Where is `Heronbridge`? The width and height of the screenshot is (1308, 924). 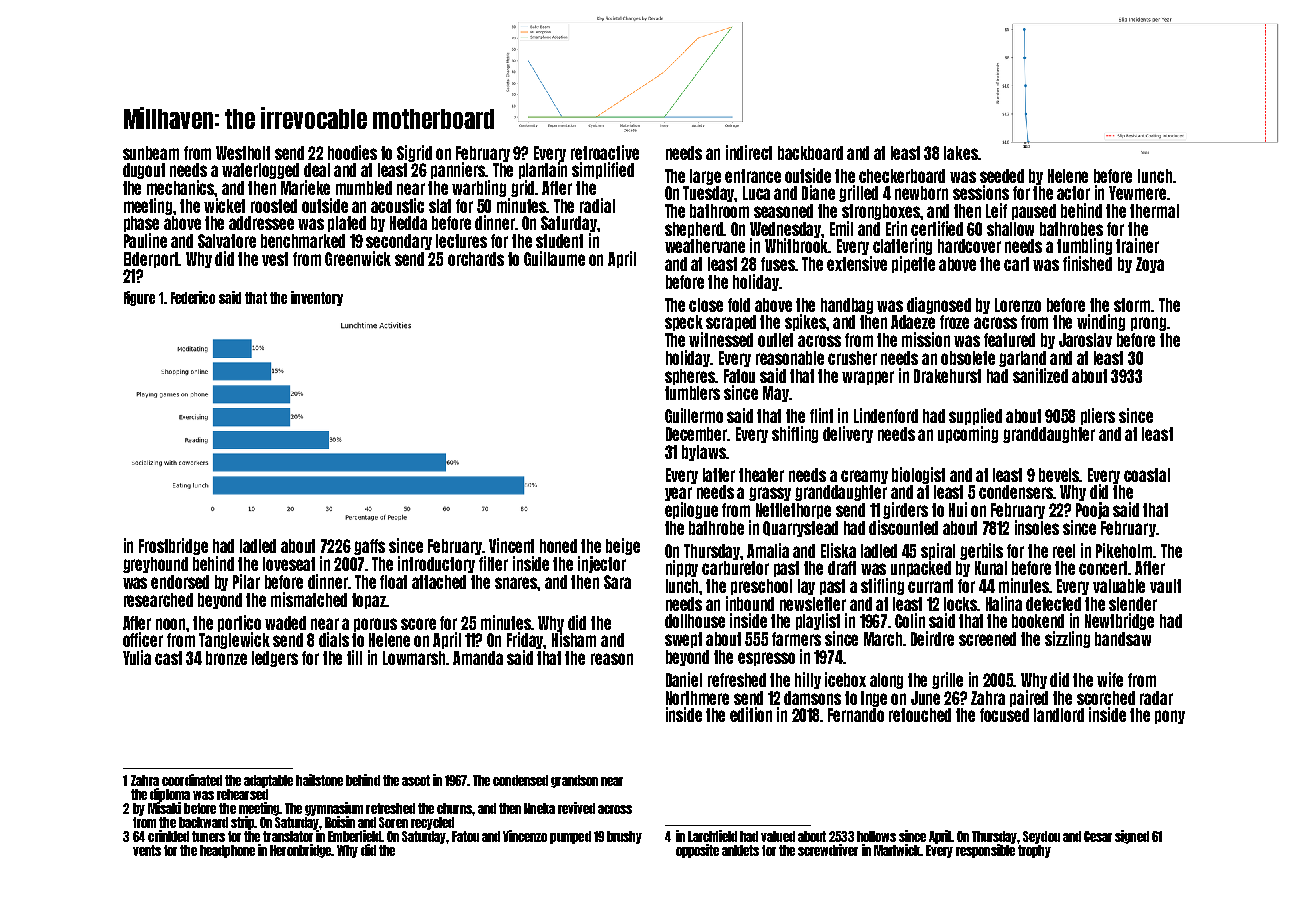
Heronbridge is located at coordinates (300, 851).
